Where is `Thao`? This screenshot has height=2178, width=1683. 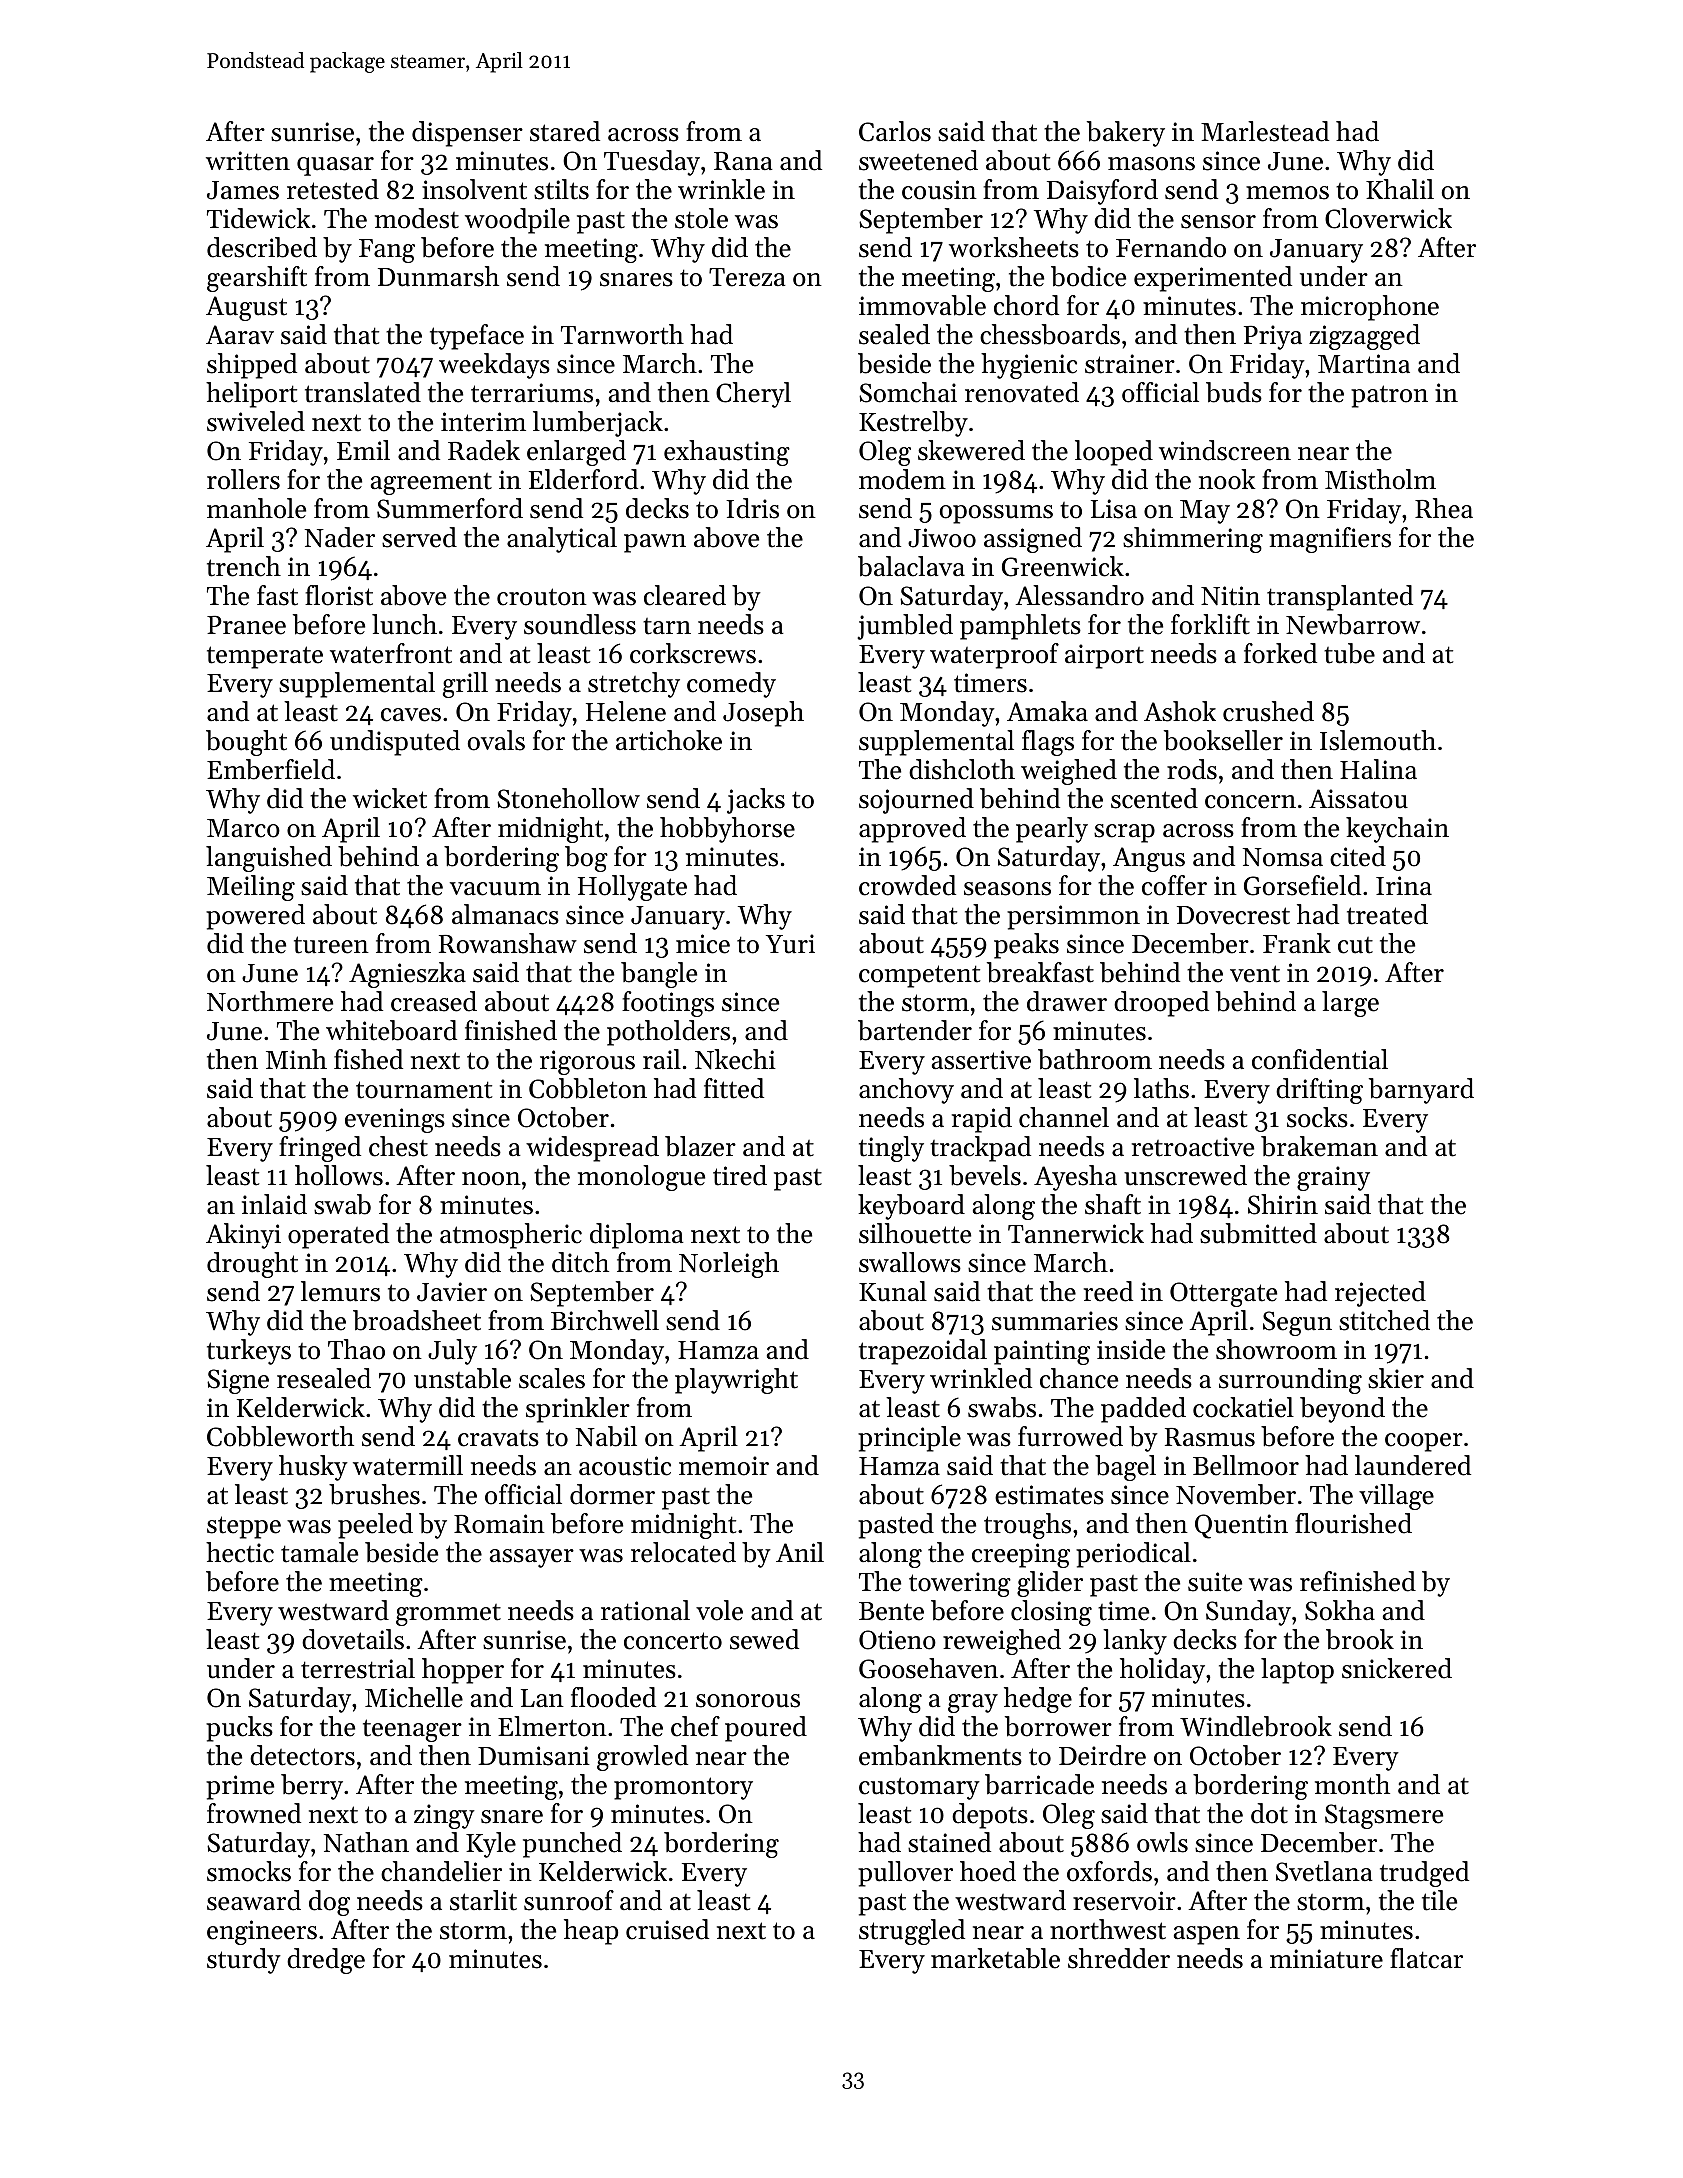 Thao is located at coordinates (356, 1349).
